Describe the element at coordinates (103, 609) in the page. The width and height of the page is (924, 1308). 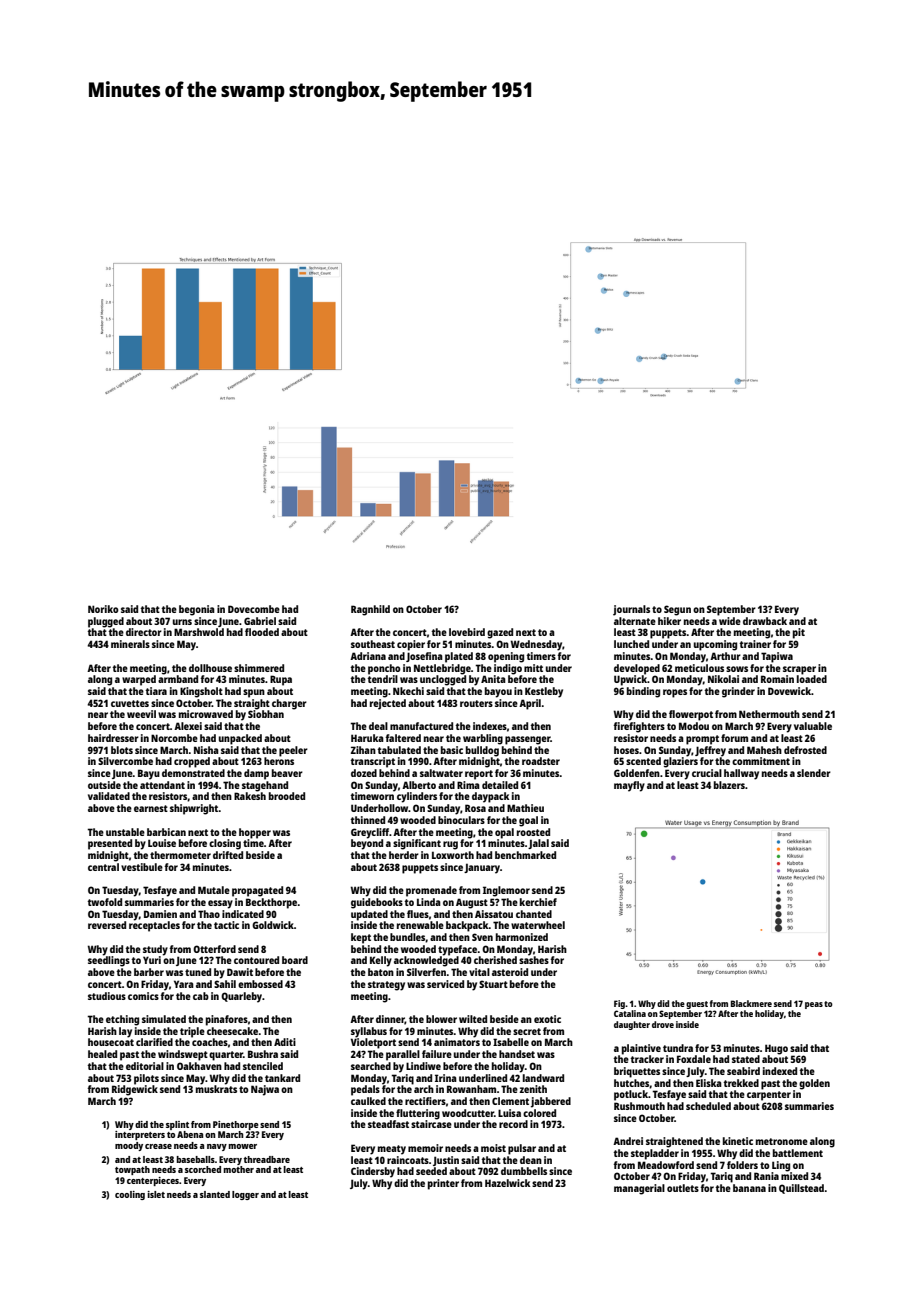
I see `Noriko` at that location.
